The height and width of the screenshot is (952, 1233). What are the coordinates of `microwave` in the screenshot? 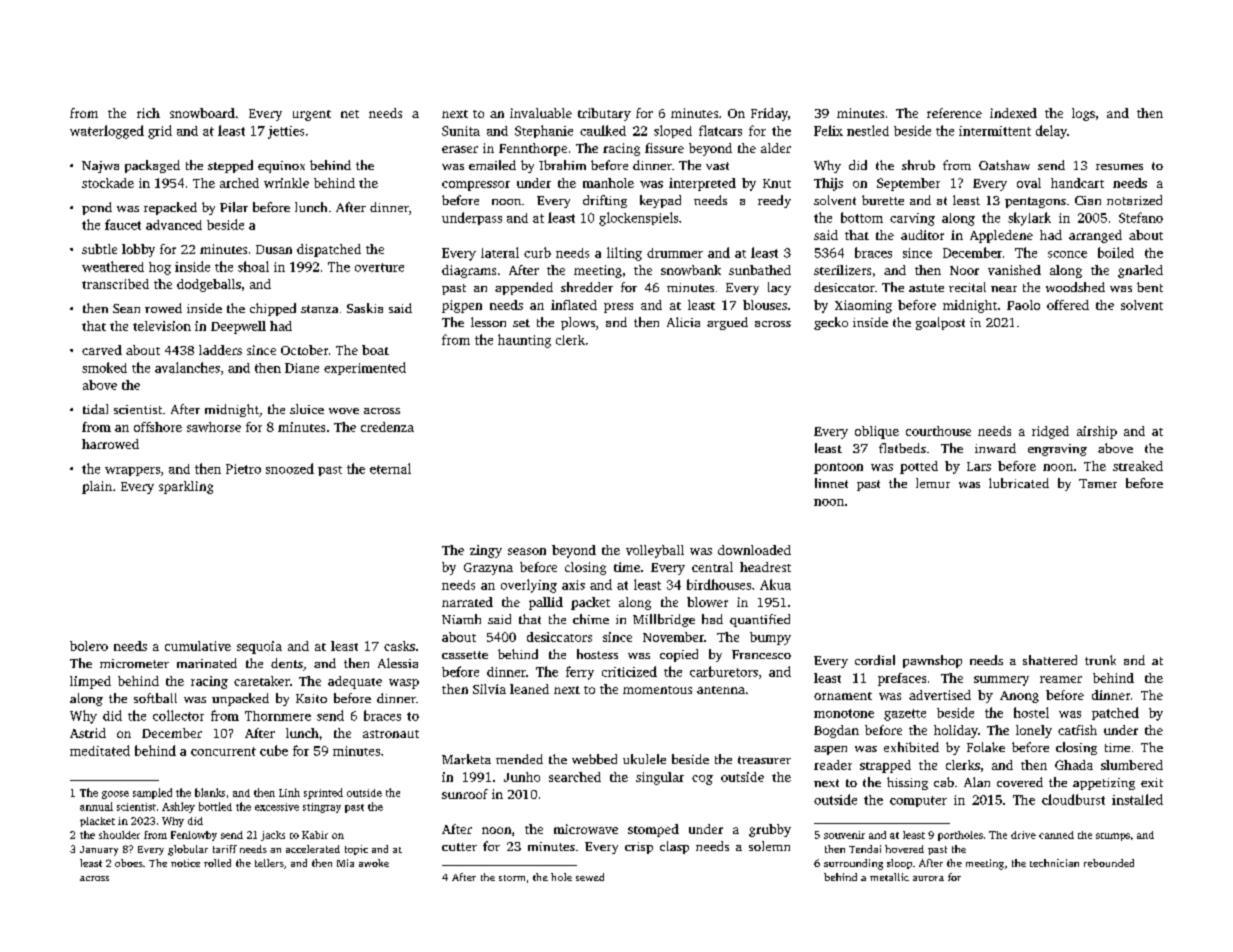 It's located at (586, 829).
